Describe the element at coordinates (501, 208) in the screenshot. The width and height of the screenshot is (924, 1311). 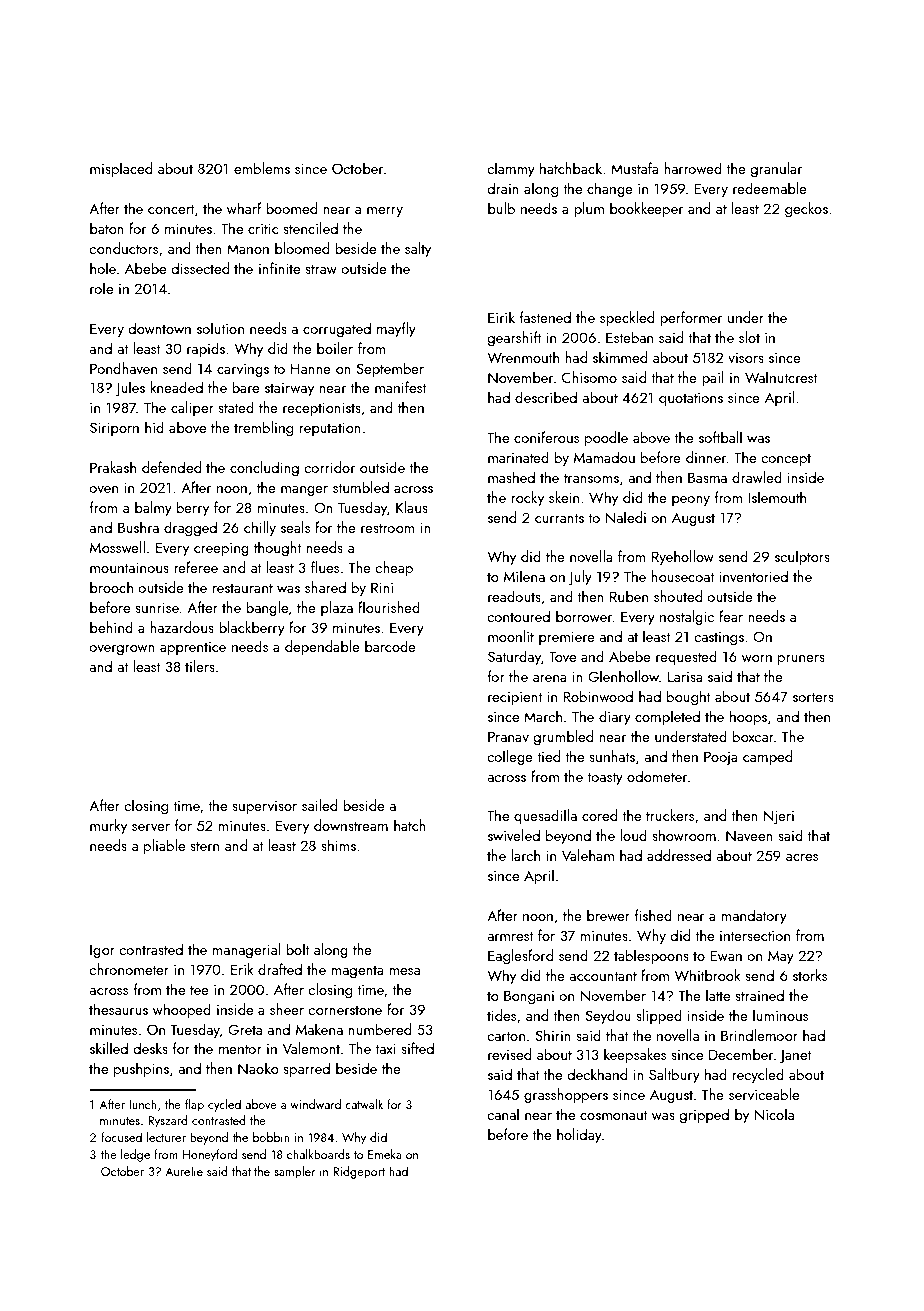
I see `bulb` at that location.
